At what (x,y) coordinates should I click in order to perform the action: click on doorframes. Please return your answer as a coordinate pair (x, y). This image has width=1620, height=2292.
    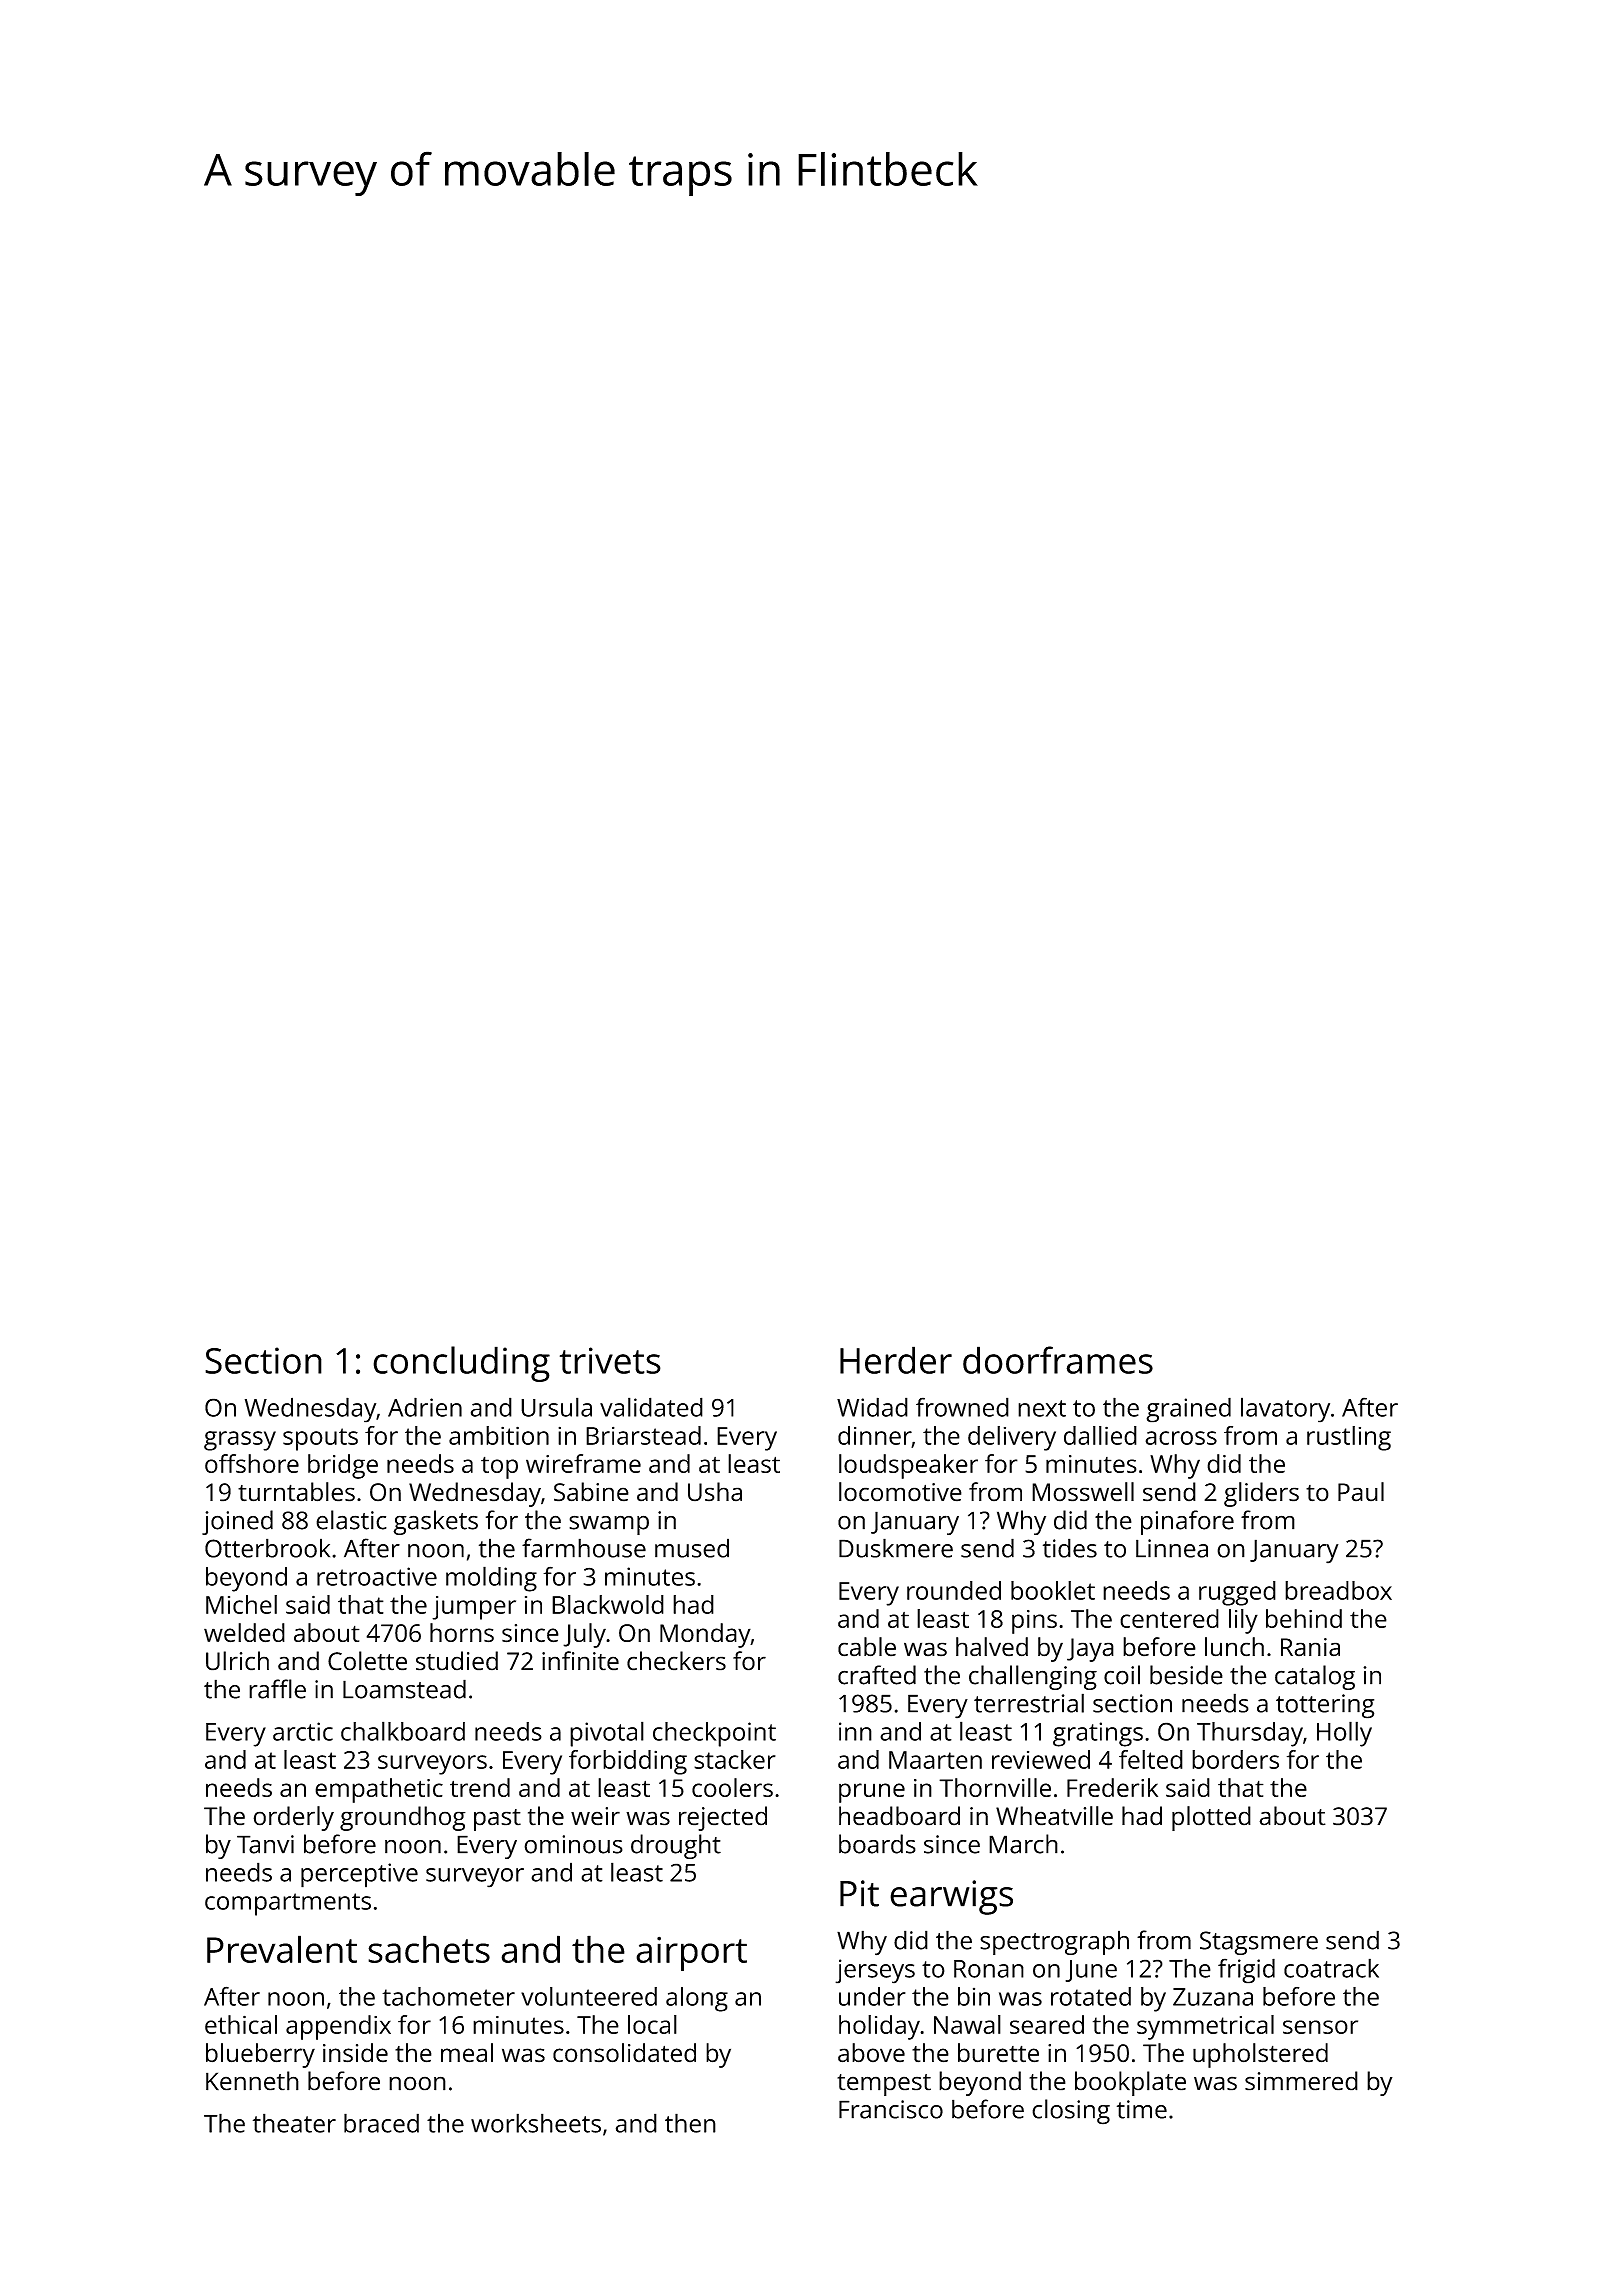
    Looking at the image, I should click on (1058, 1360).
